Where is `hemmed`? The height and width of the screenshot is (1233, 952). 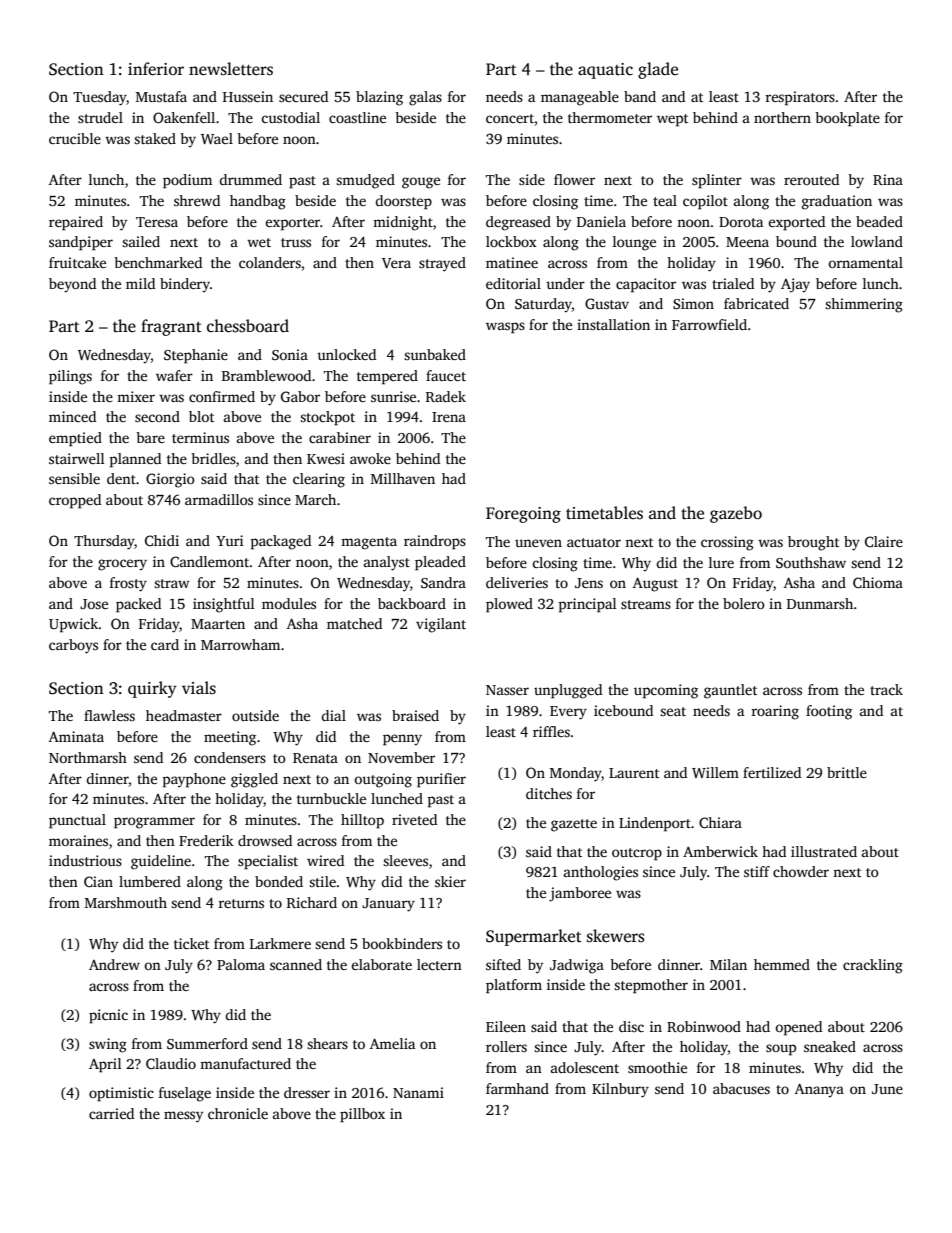 hemmed is located at coordinates (782, 964).
